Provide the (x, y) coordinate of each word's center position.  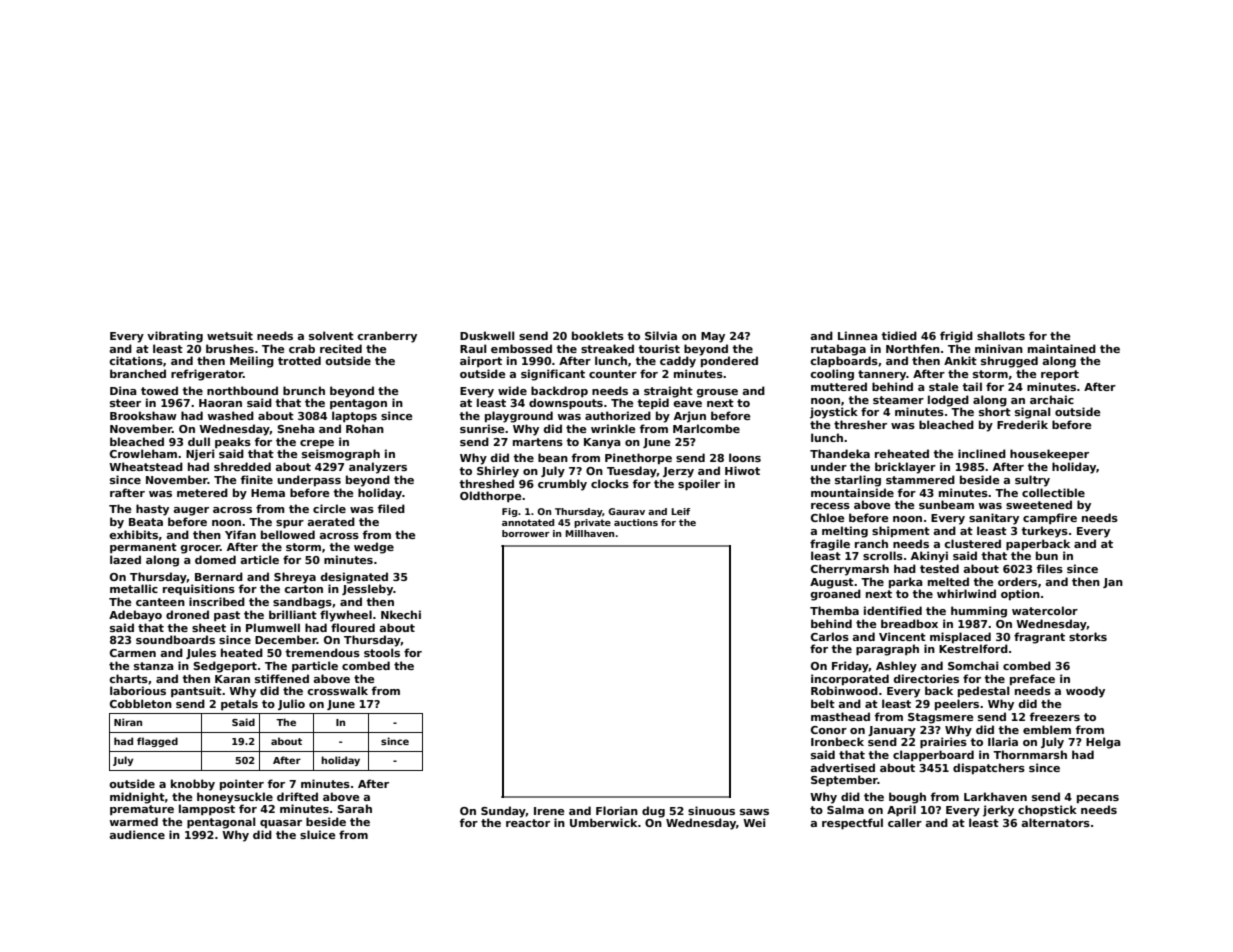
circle (329, 508)
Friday (850, 667)
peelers (957, 704)
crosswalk (337, 690)
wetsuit (230, 335)
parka (906, 582)
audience (137, 834)
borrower (526, 533)
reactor (528, 823)
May (713, 337)
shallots (1001, 335)
